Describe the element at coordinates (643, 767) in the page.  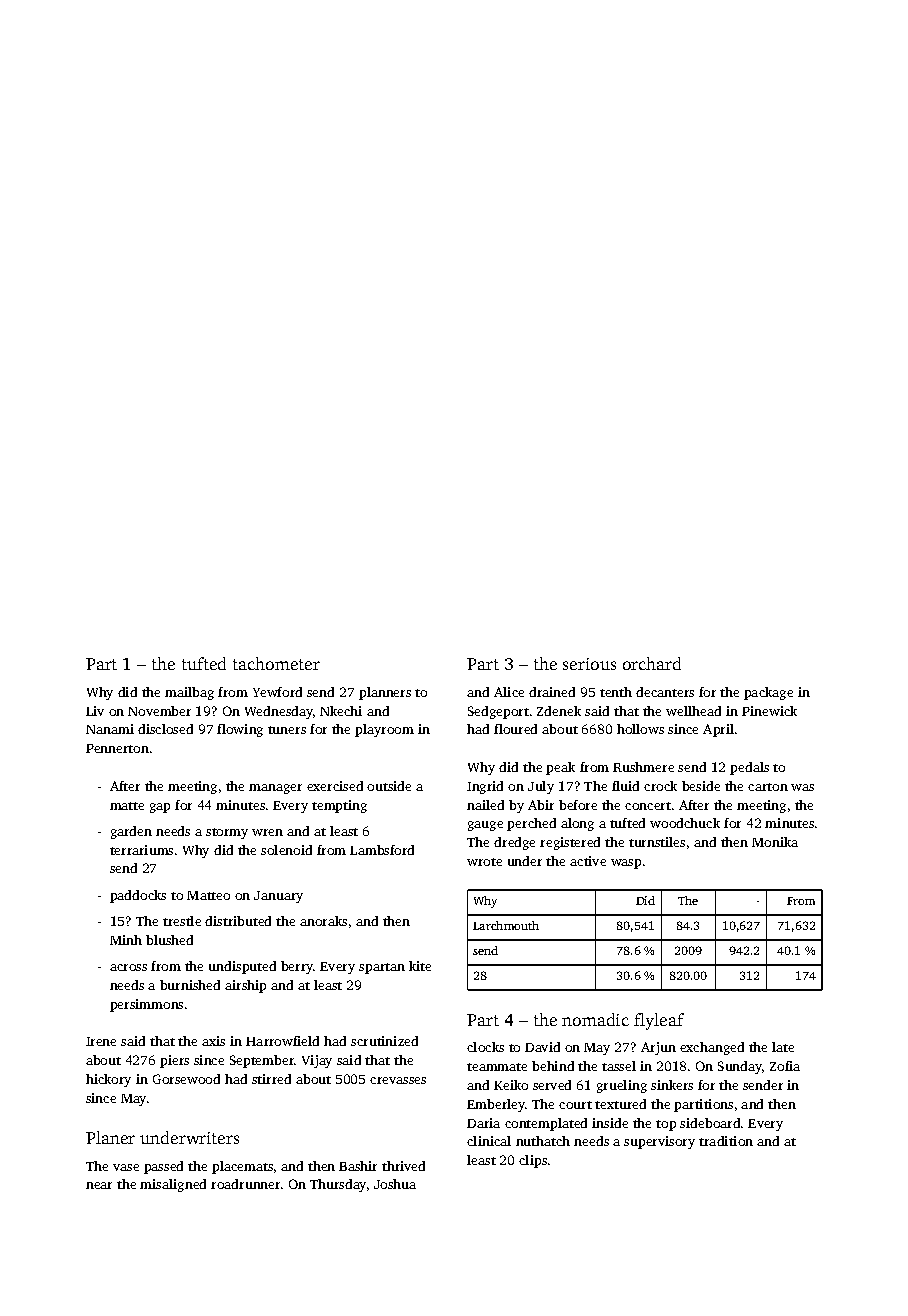
I see `Rushmere` at that location.
